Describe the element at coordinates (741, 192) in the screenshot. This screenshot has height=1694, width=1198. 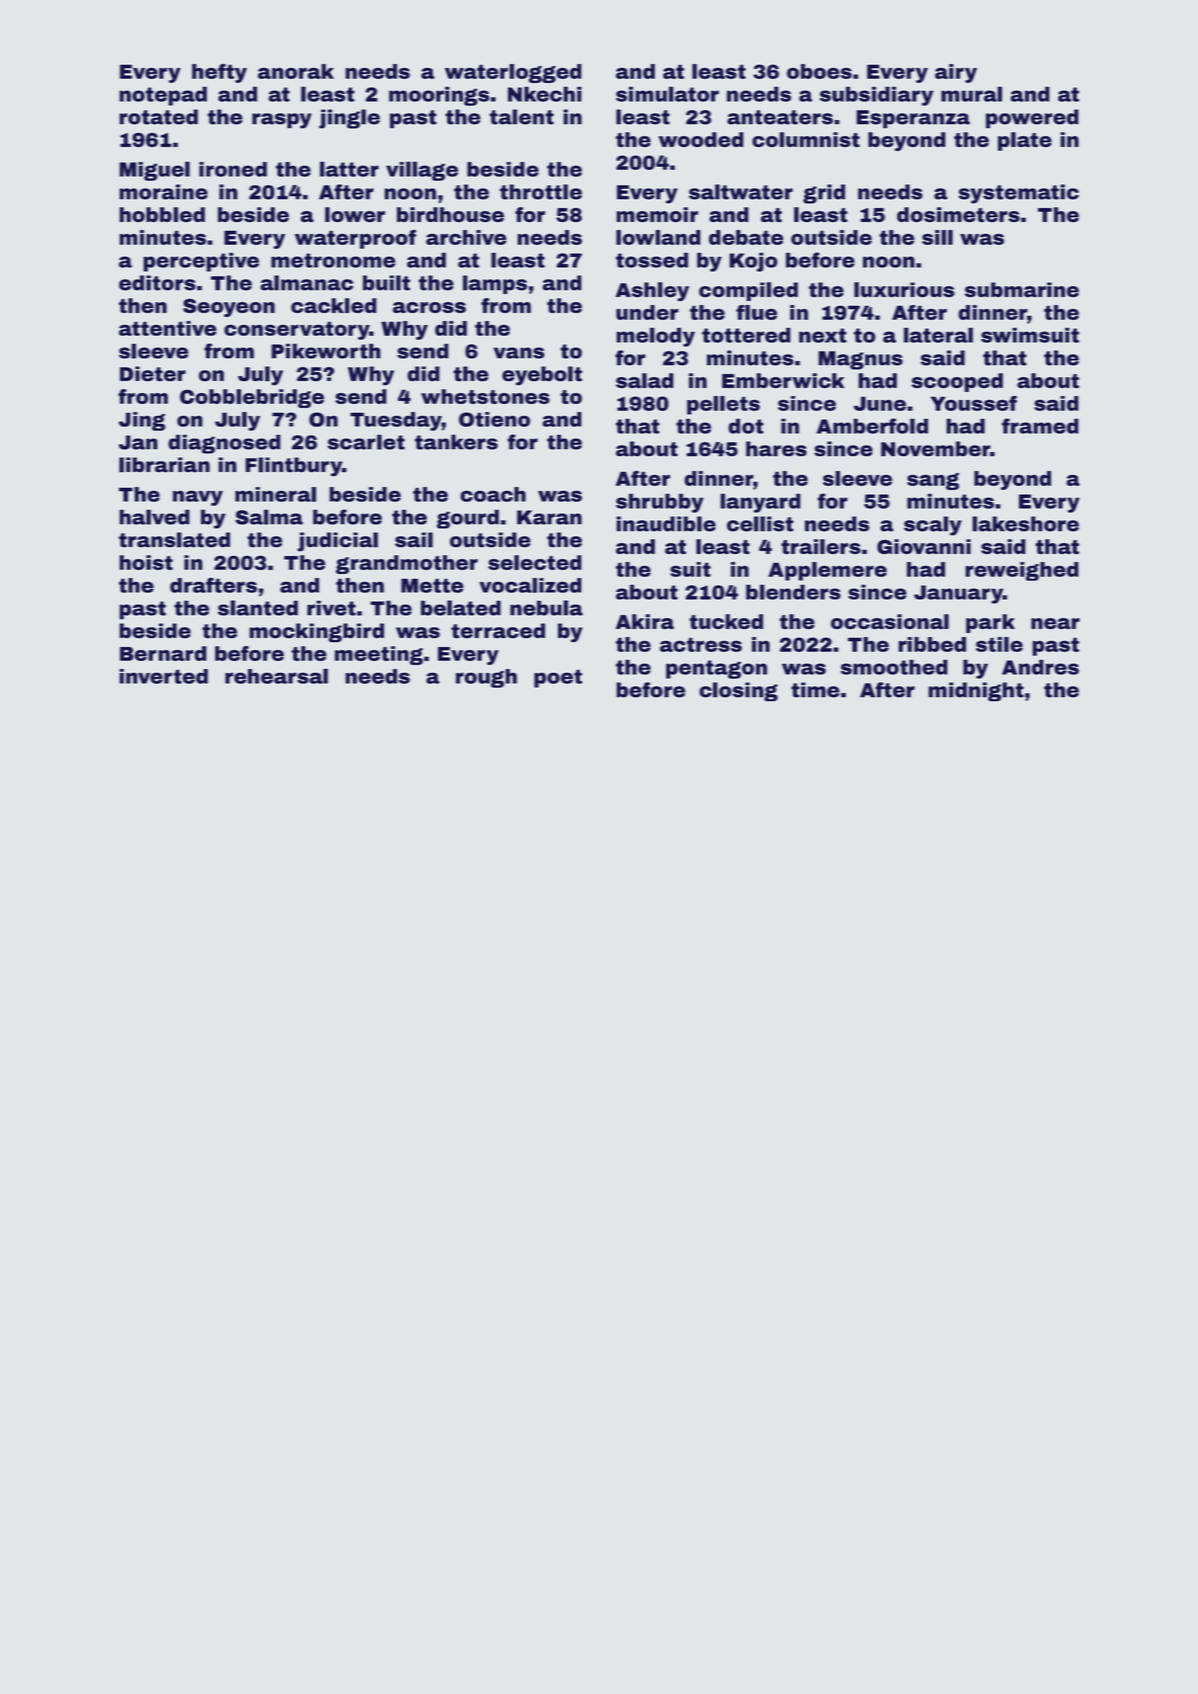
I see `saltwater` at that location.
